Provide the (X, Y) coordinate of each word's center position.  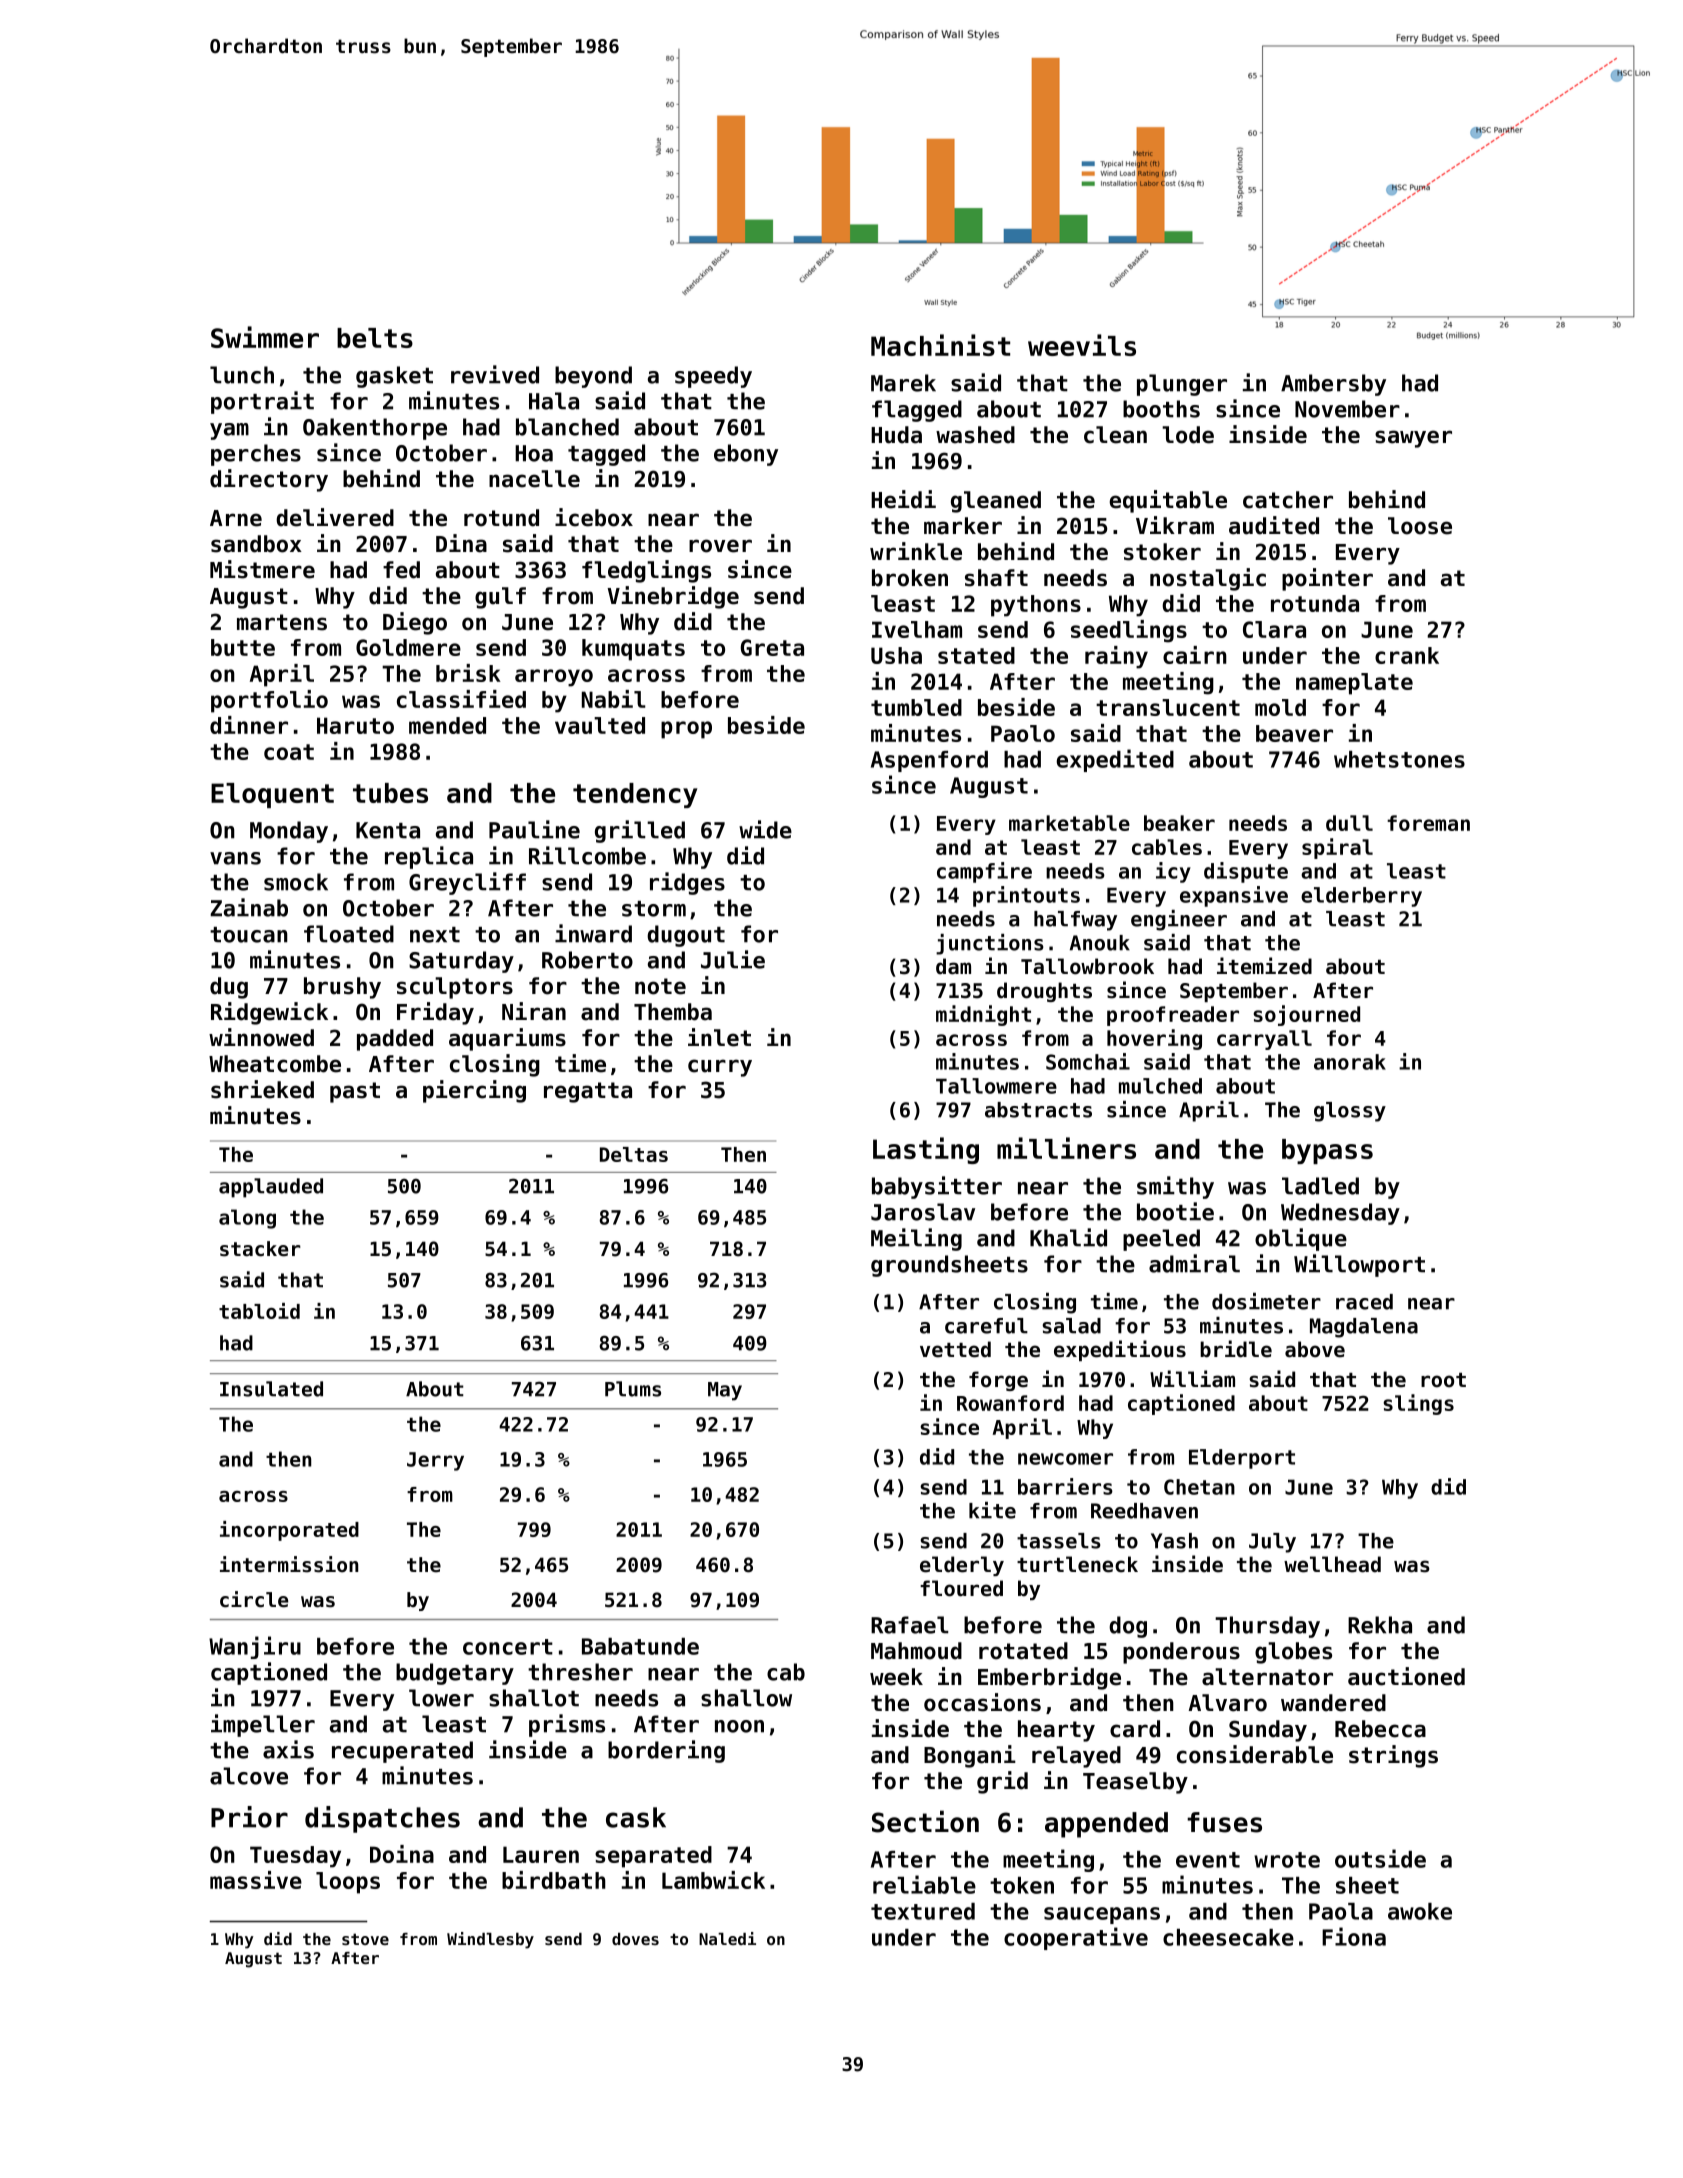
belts (375, 338)
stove (365, 1939)
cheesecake (1228, 1937)
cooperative (1076, 1938)
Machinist (940, 345)
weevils (1082, 345)
